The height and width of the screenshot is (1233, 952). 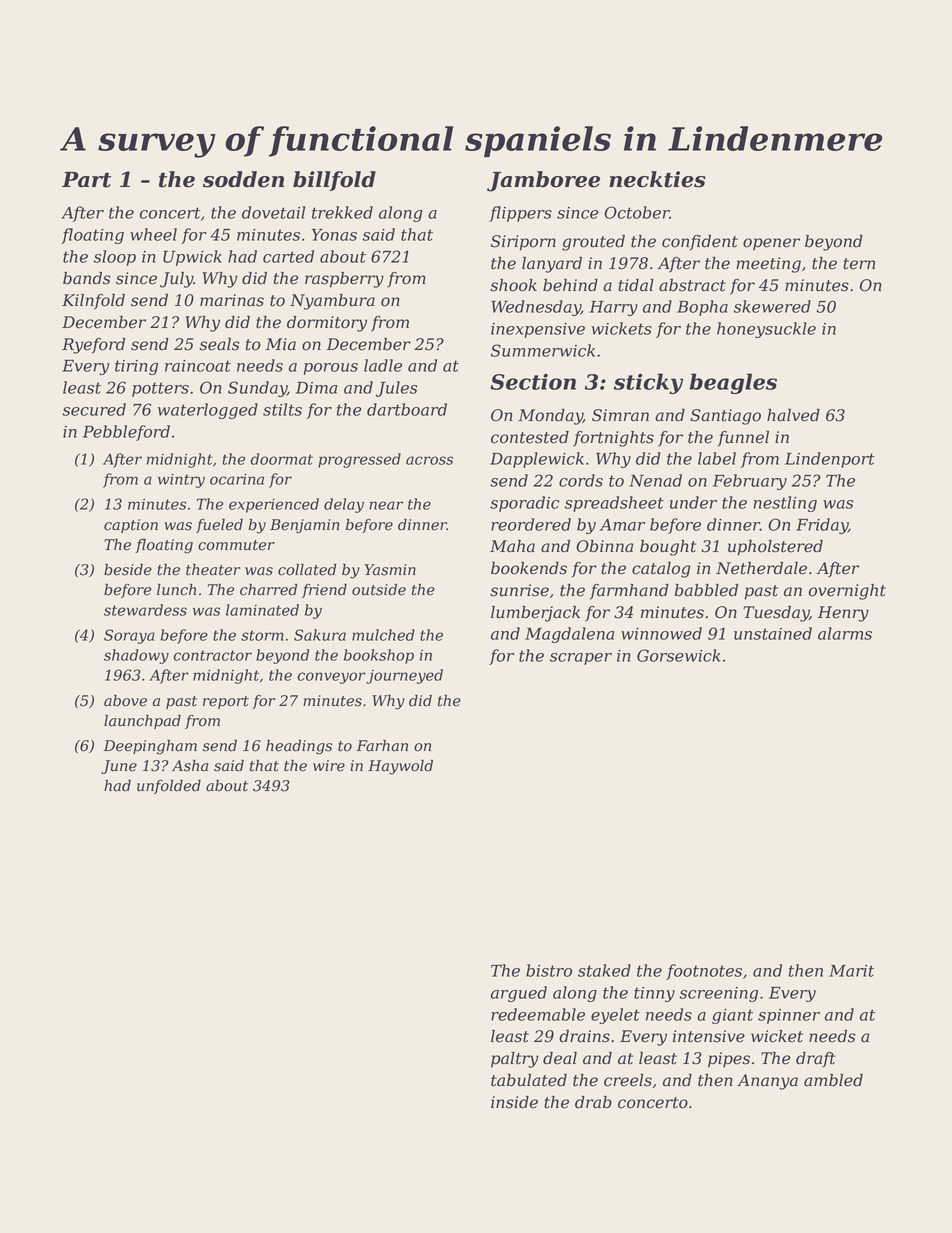 I want to click on Haywold, so click(x=400, y=767).
